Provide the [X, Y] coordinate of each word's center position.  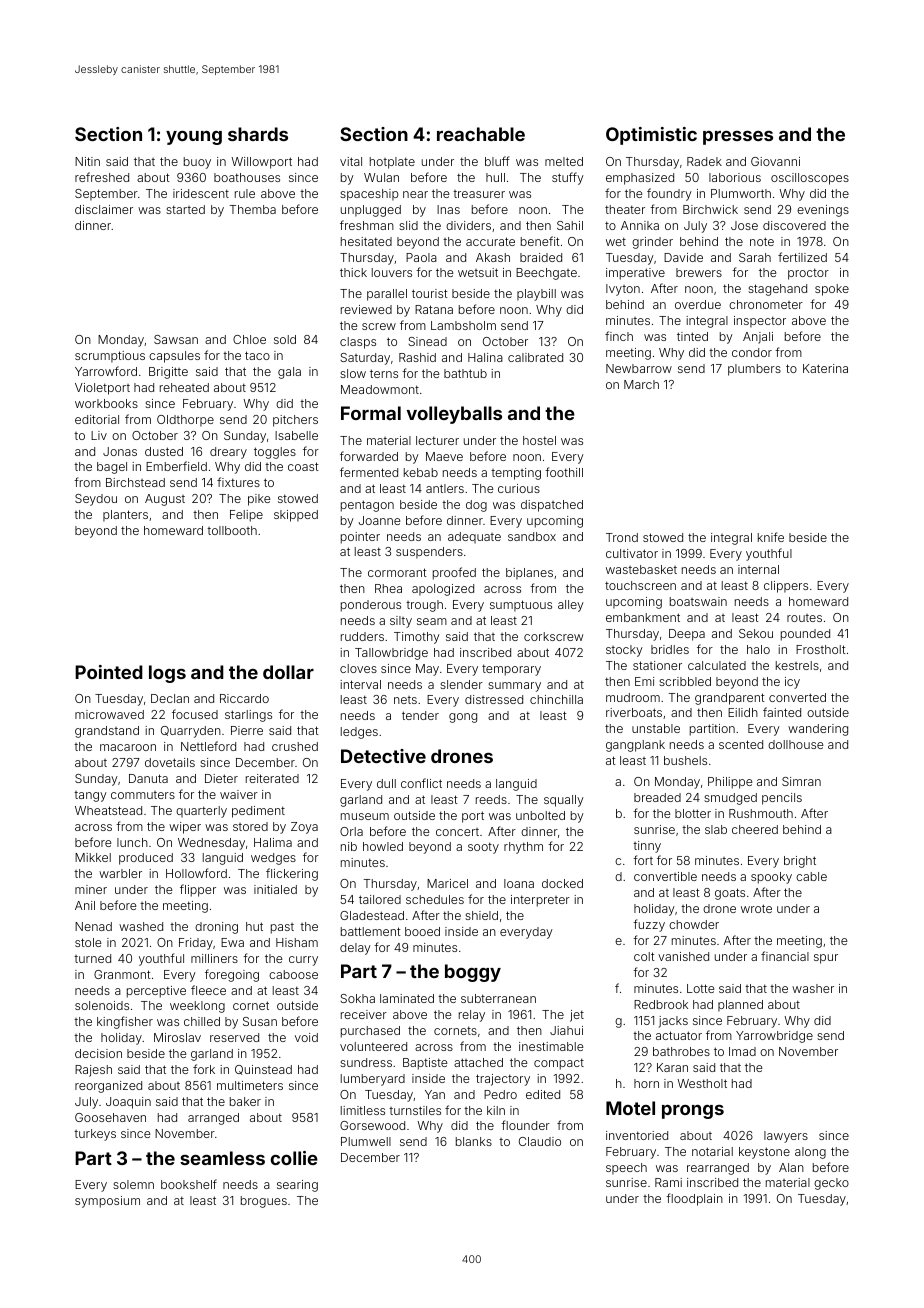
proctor [808, 274]
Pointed [109, 672]
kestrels [797, 665]
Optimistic [651, 136]
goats [730, 894]
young [194, 138]
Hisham [297, 942]
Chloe [249, 339]
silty [401, 622]
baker [245, 1101]
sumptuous [521, 606]
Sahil [570, 225]
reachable [481, 134]
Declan [170, 698]
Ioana [519, 883]
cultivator [632, 553]
